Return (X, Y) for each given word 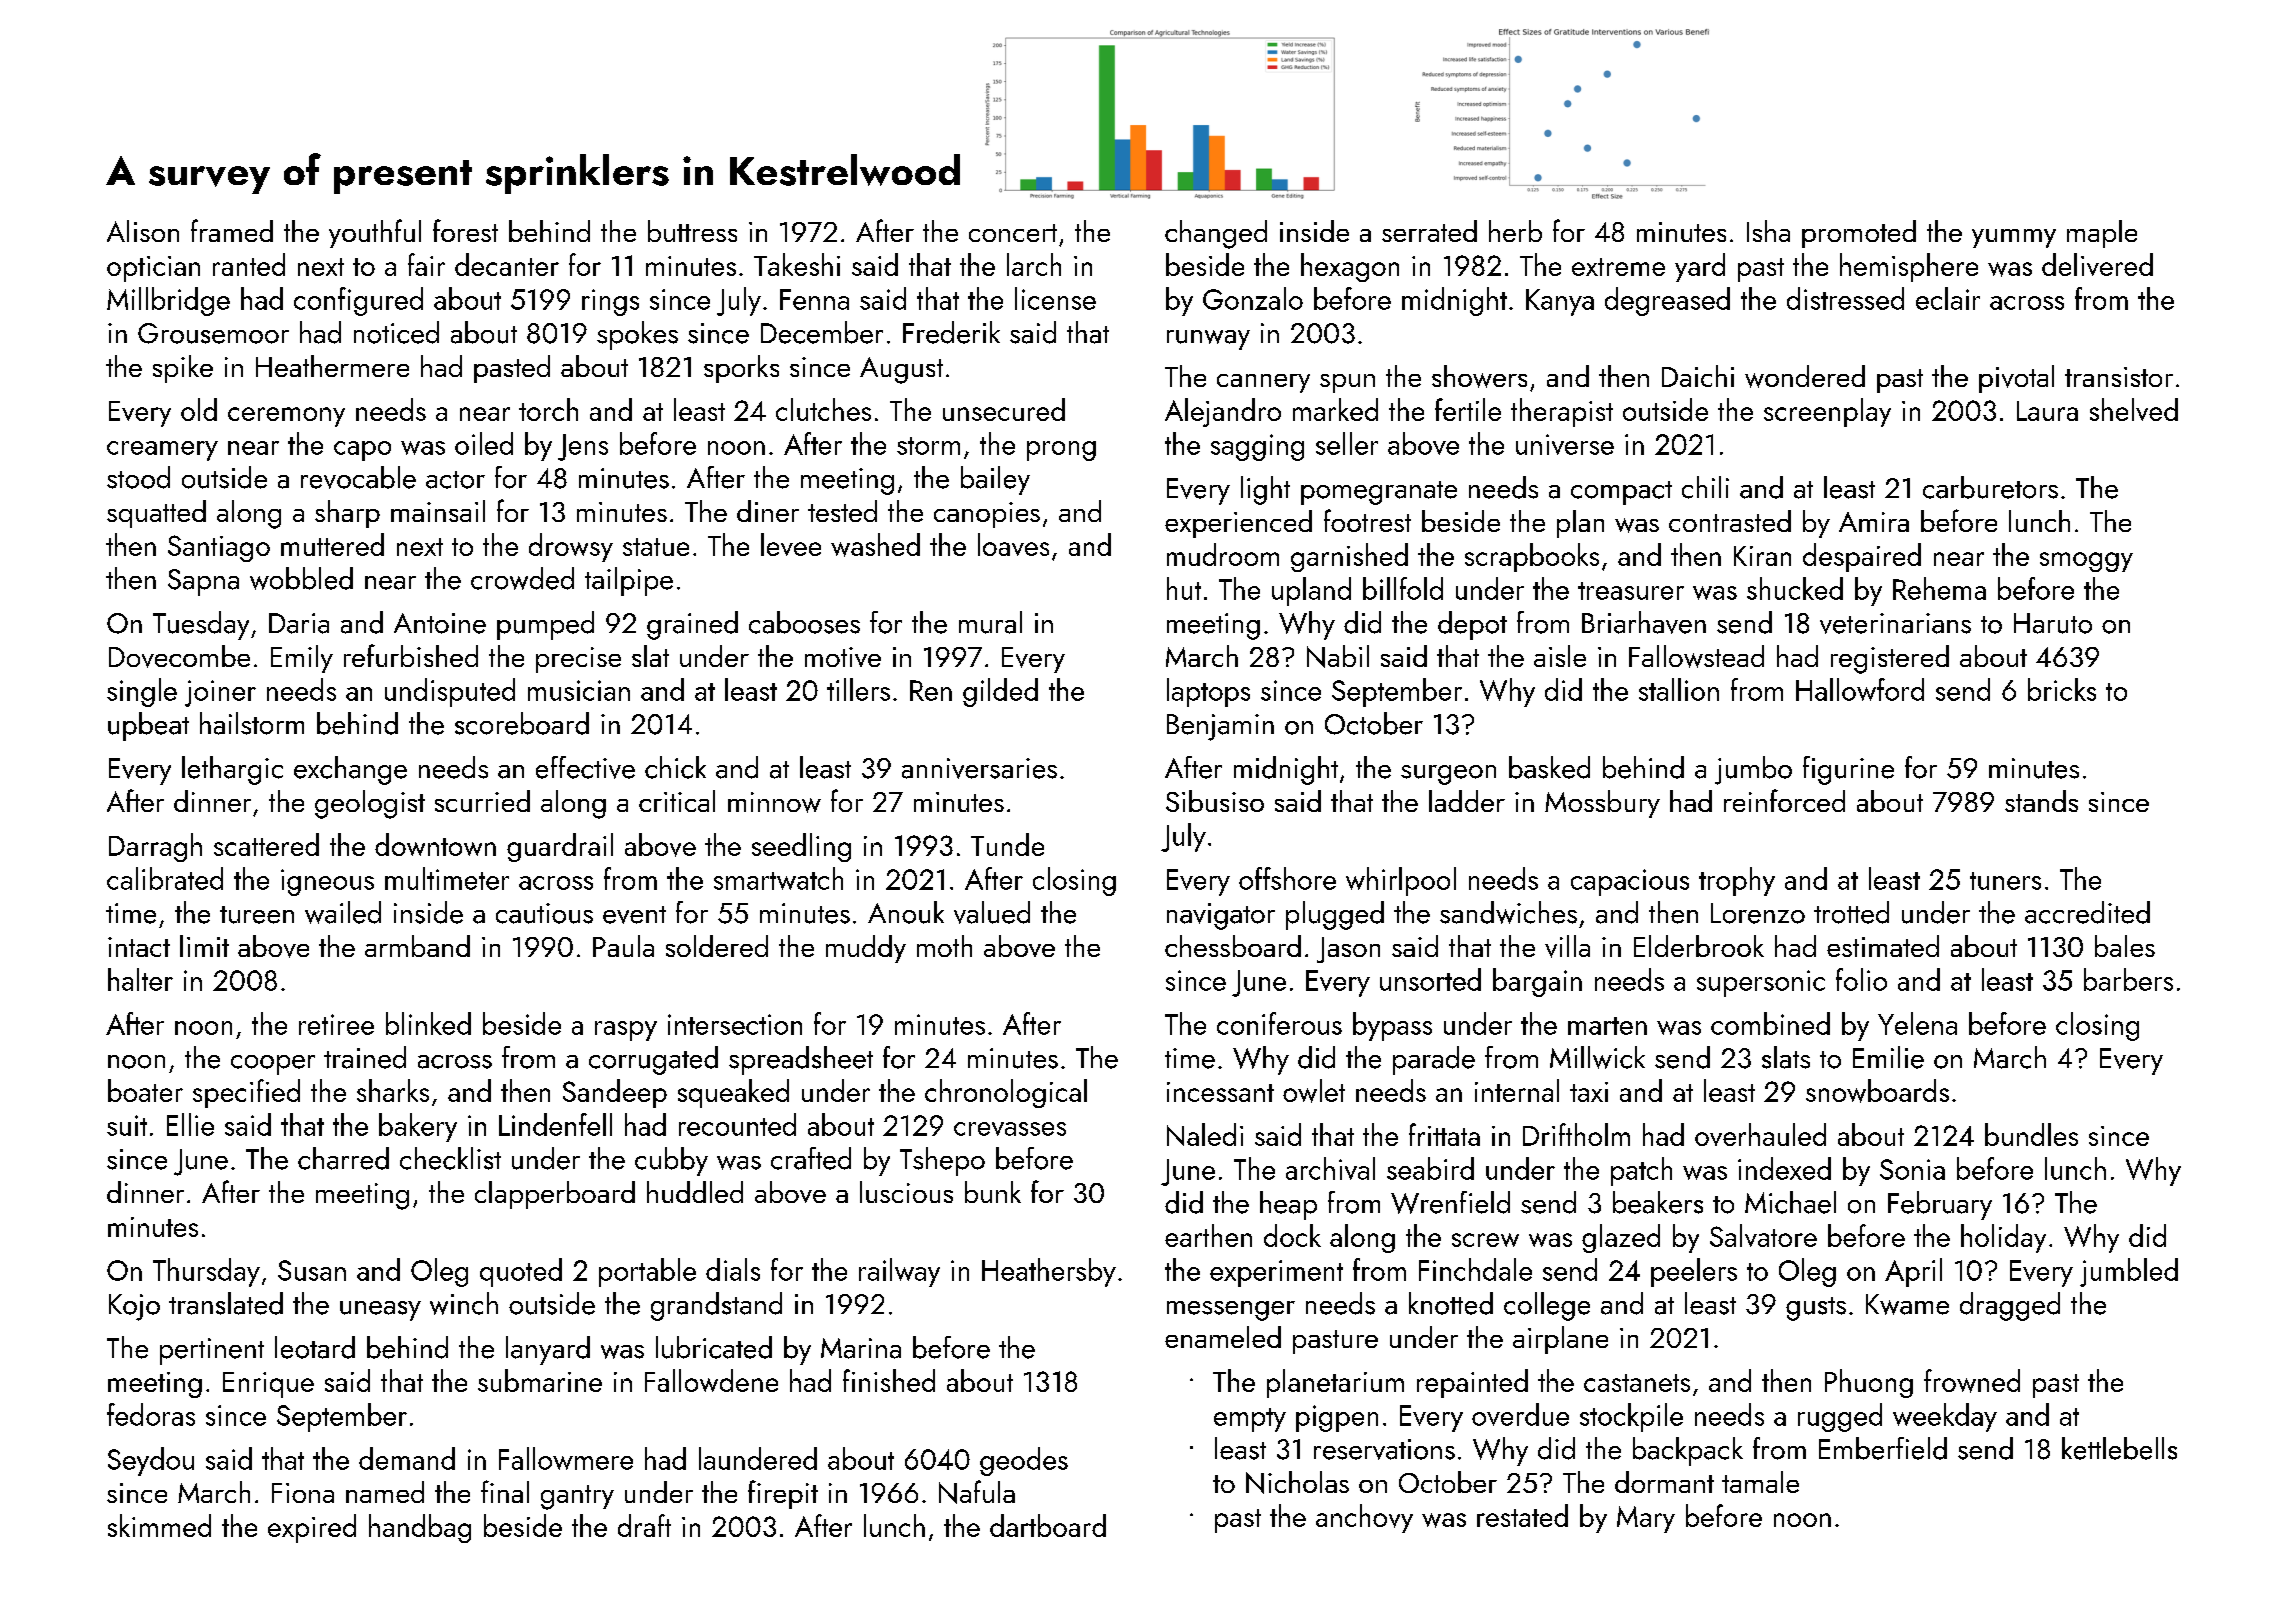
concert (1013, 233)
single (142, 692)
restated (1522, 1515)
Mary (1646, 1519)
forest (465, 230)
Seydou (151, 1461)
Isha (1768, 231)
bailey (995, 480)
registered (1890, 659)
